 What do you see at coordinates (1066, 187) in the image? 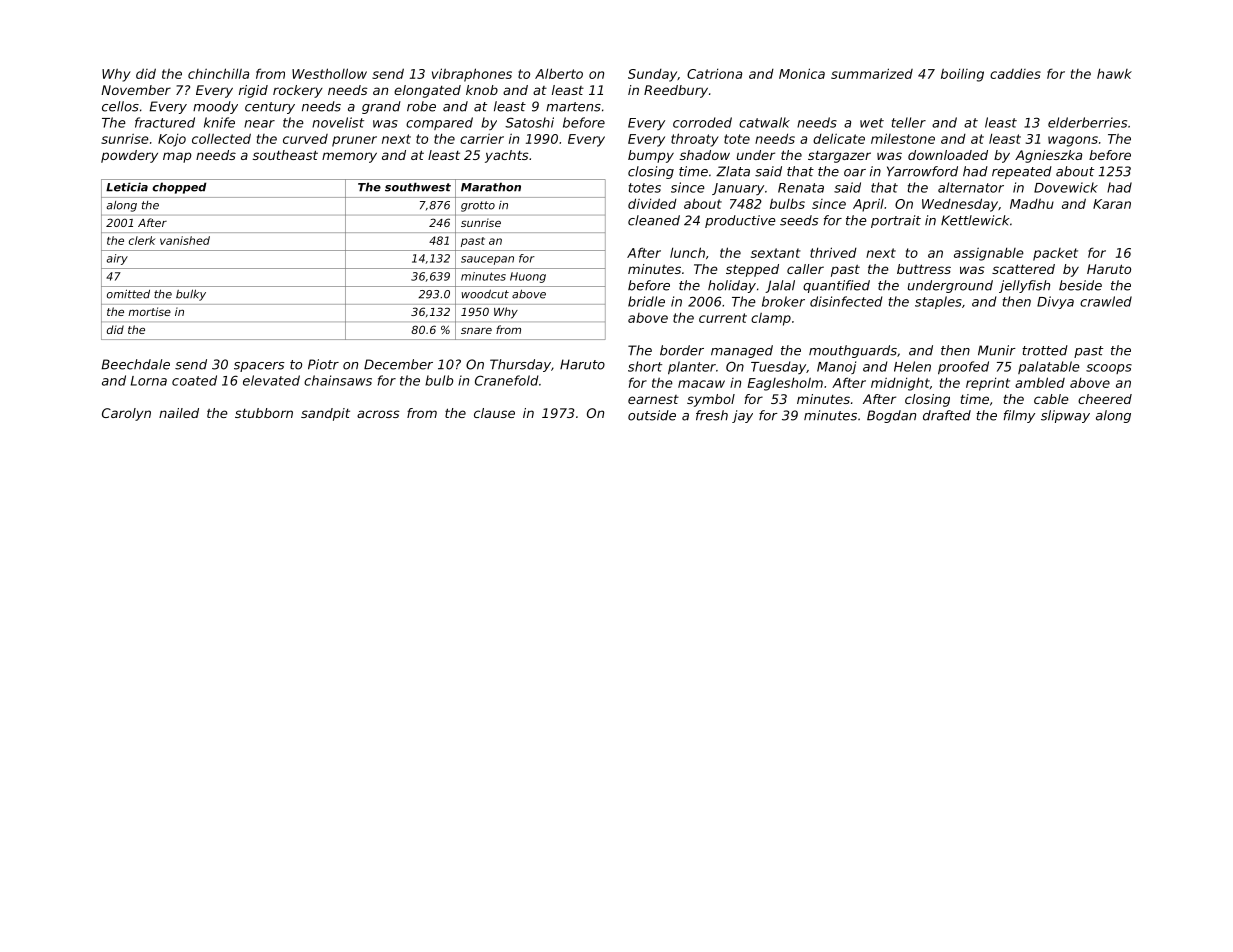
I see `Dovewick` at bounding box center [1066, 187].
